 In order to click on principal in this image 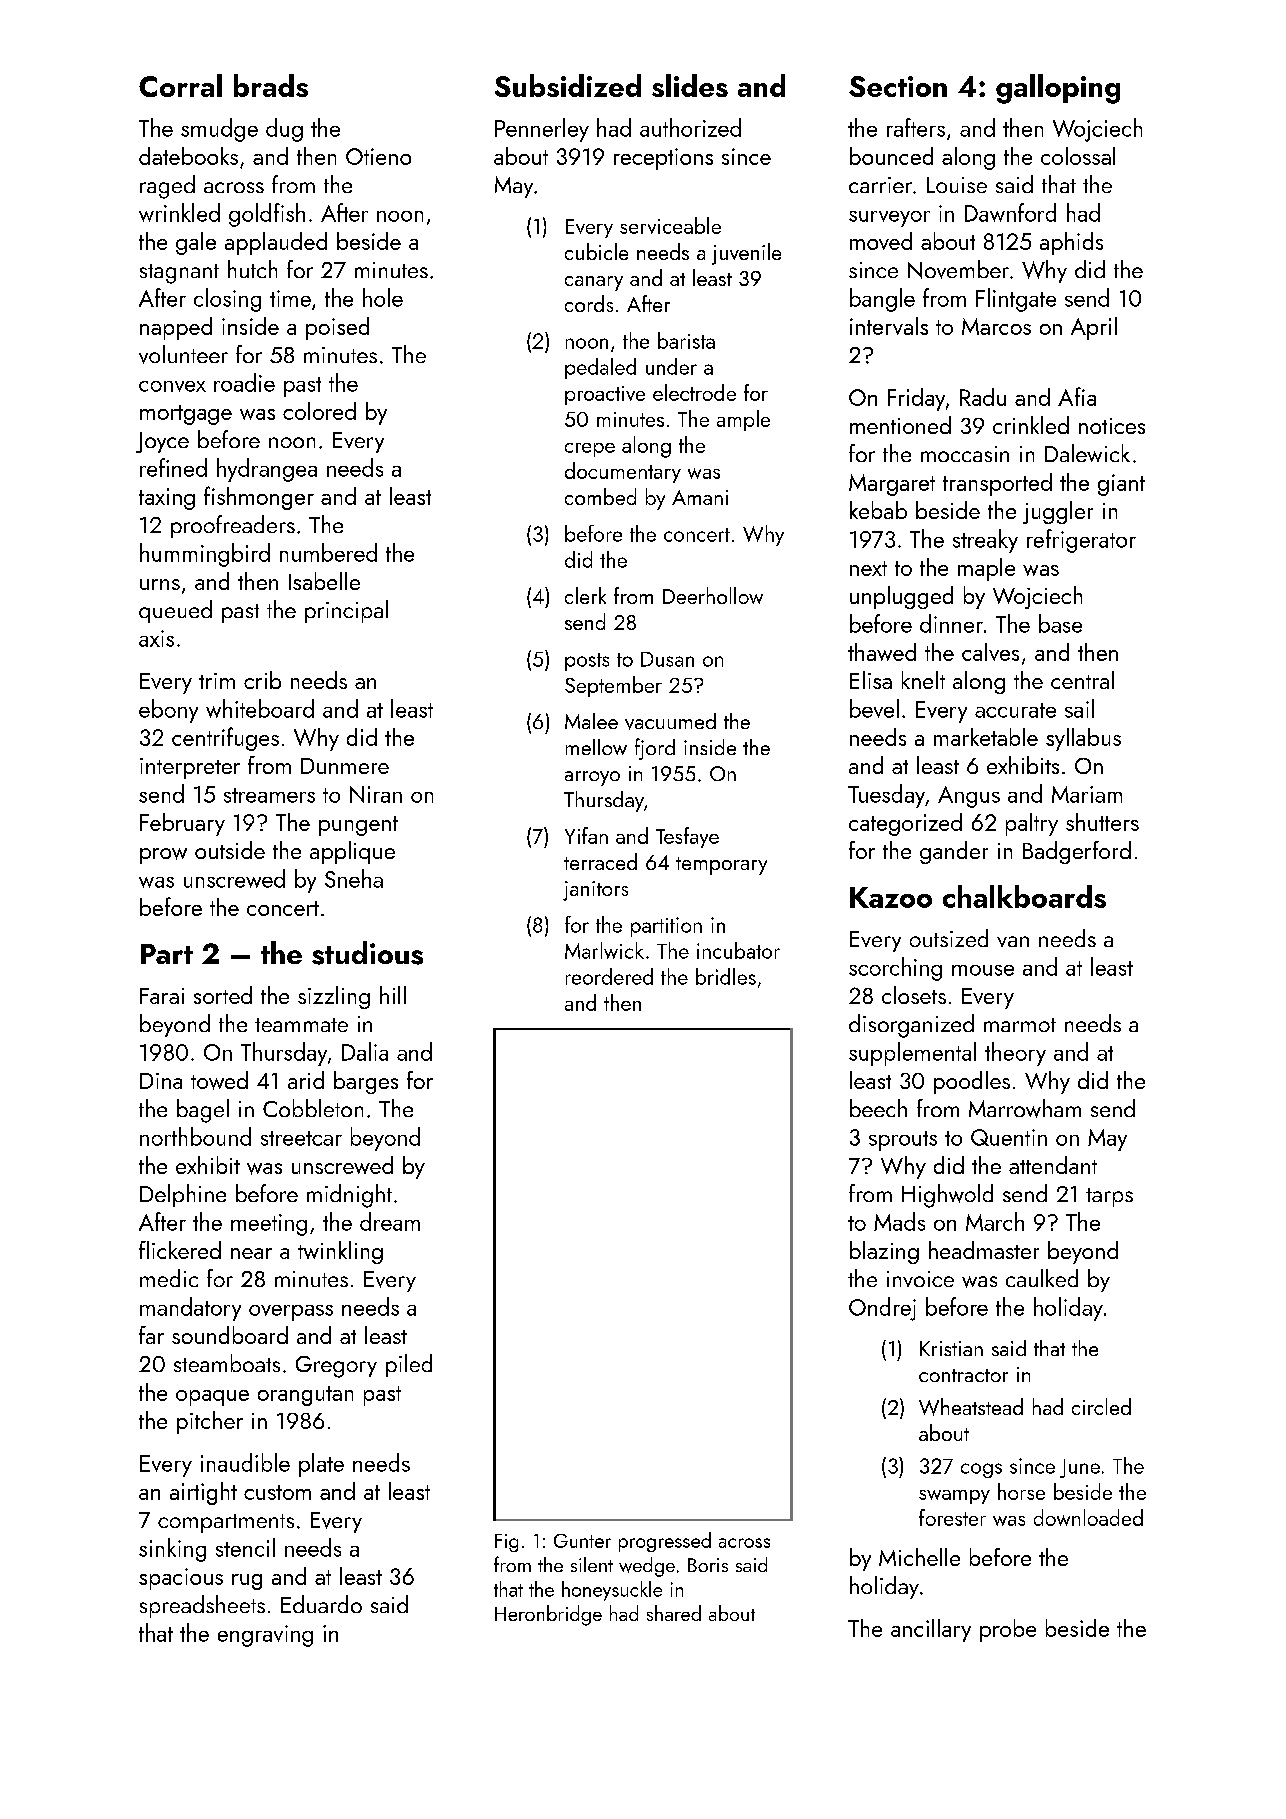, I will do `click(346, 611)`.
